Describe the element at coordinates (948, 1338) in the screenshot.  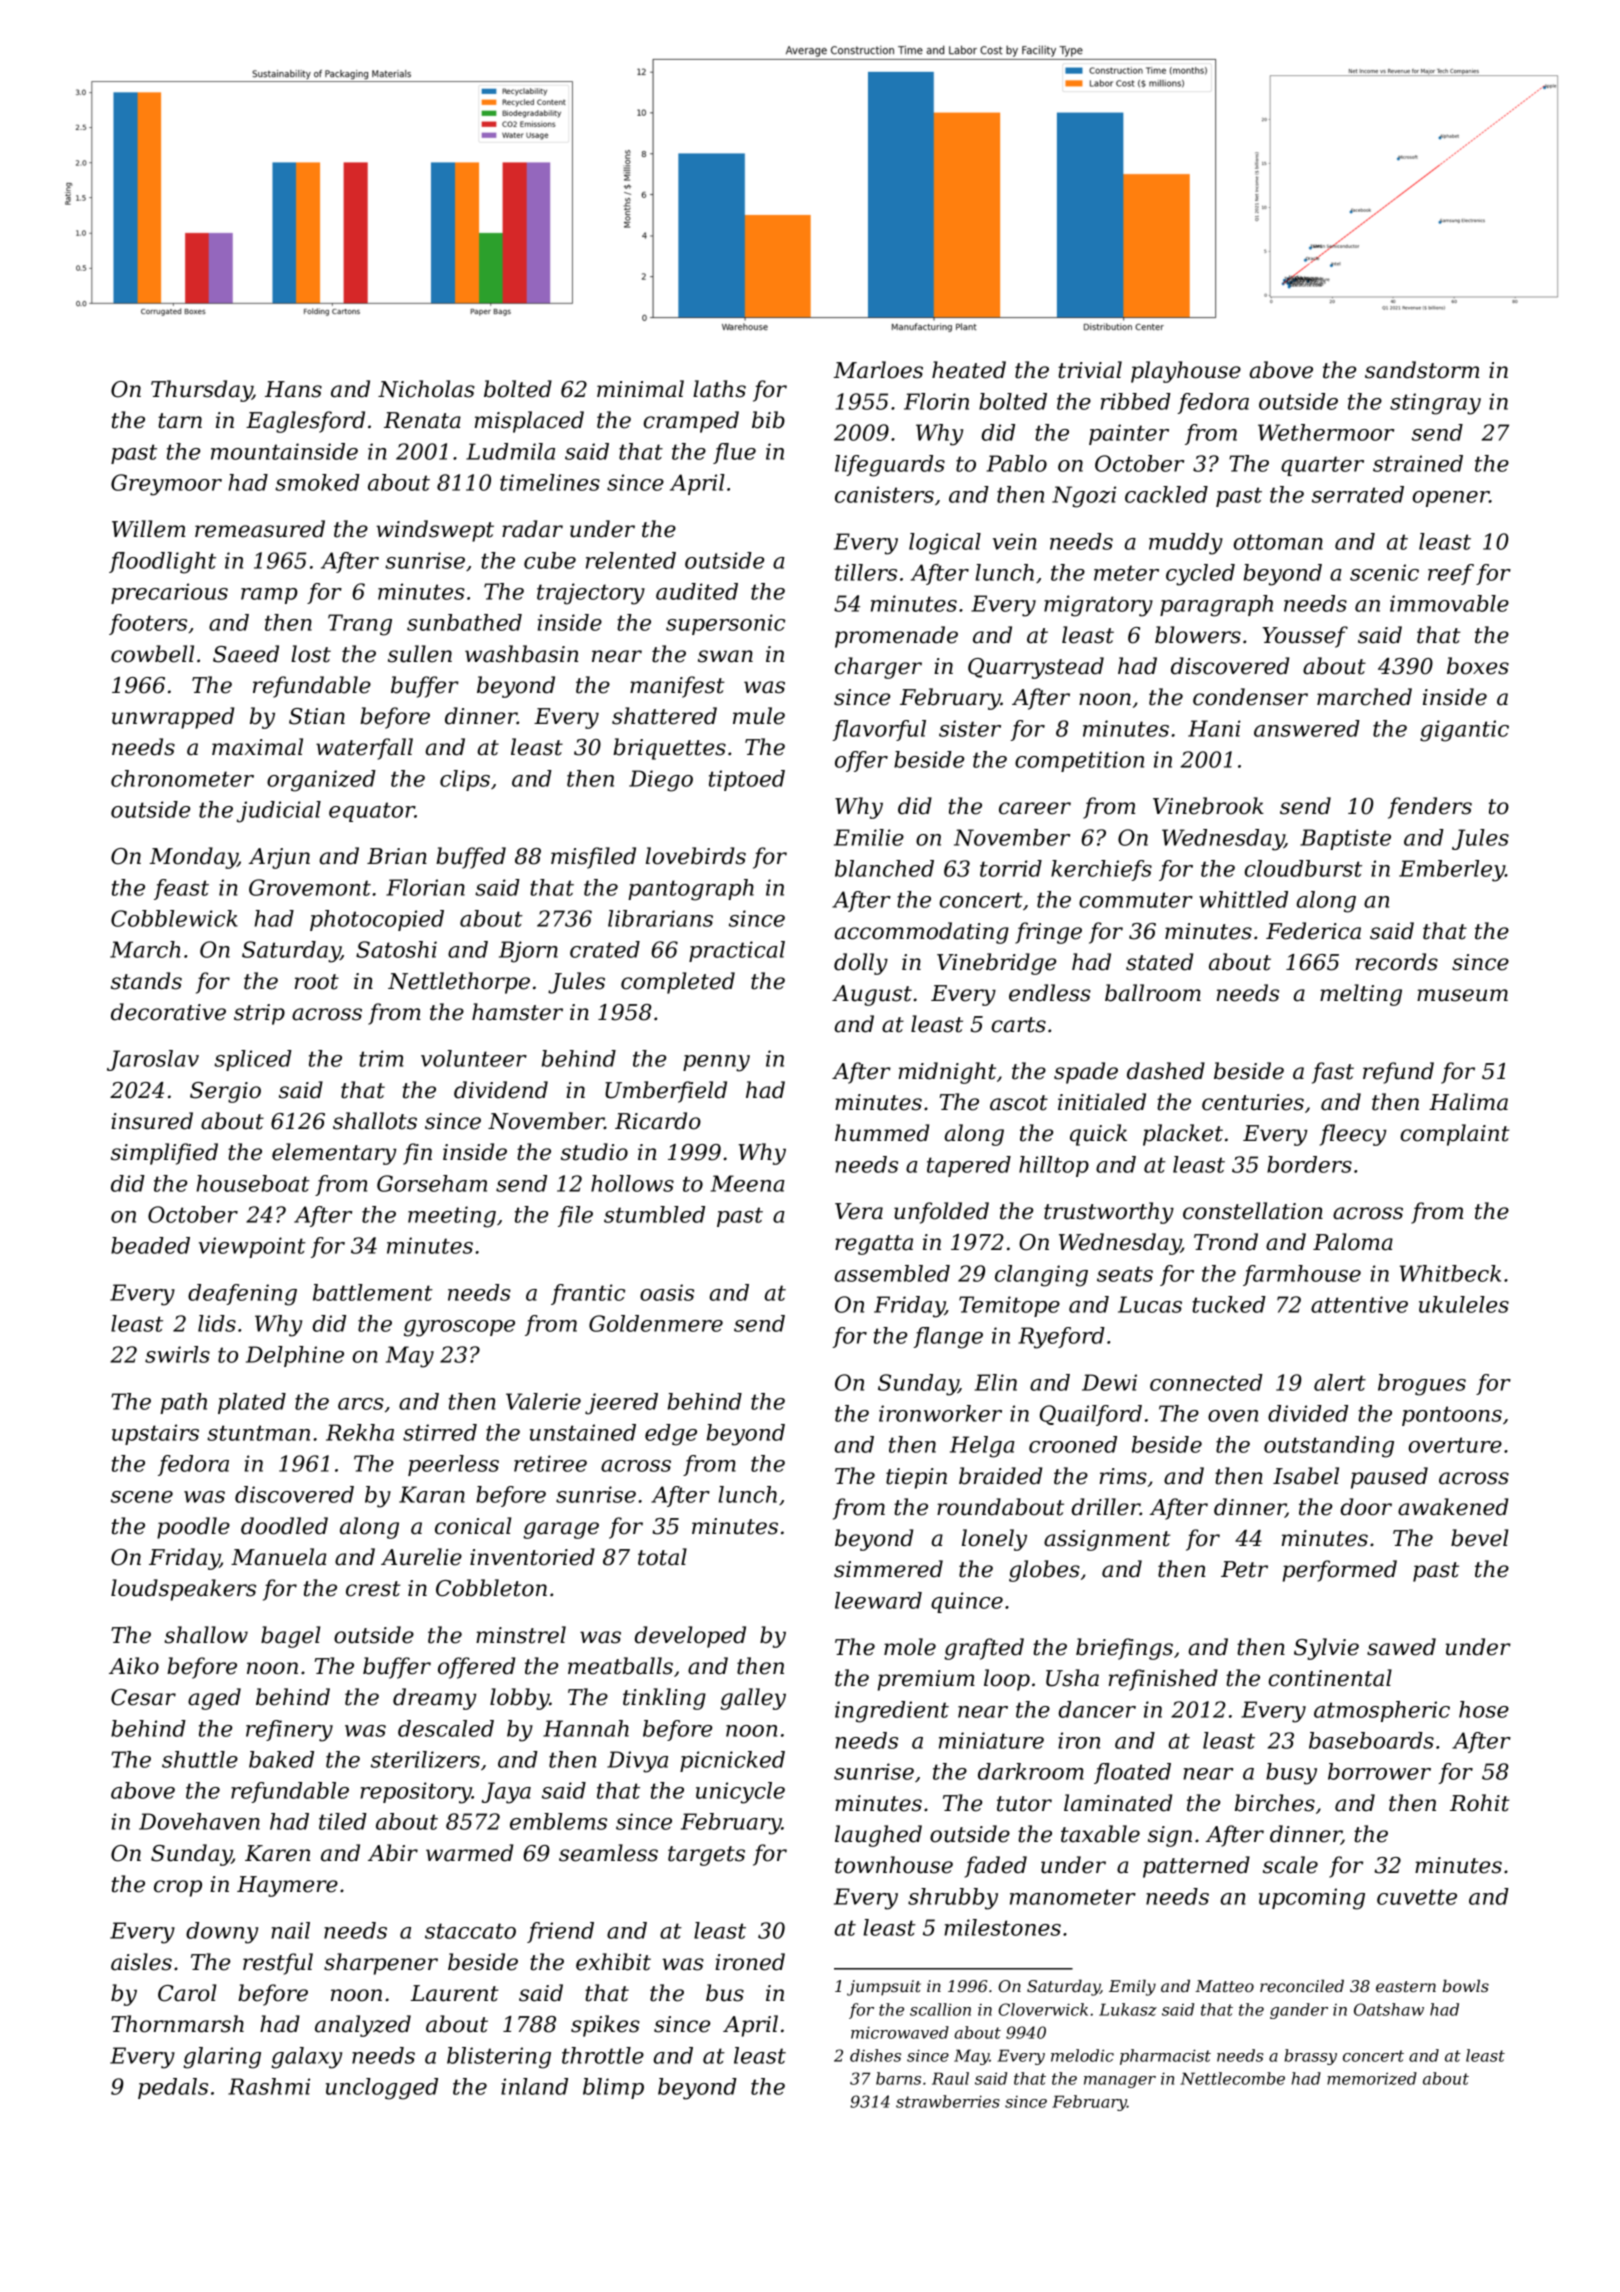
I see `flange` at that location.
